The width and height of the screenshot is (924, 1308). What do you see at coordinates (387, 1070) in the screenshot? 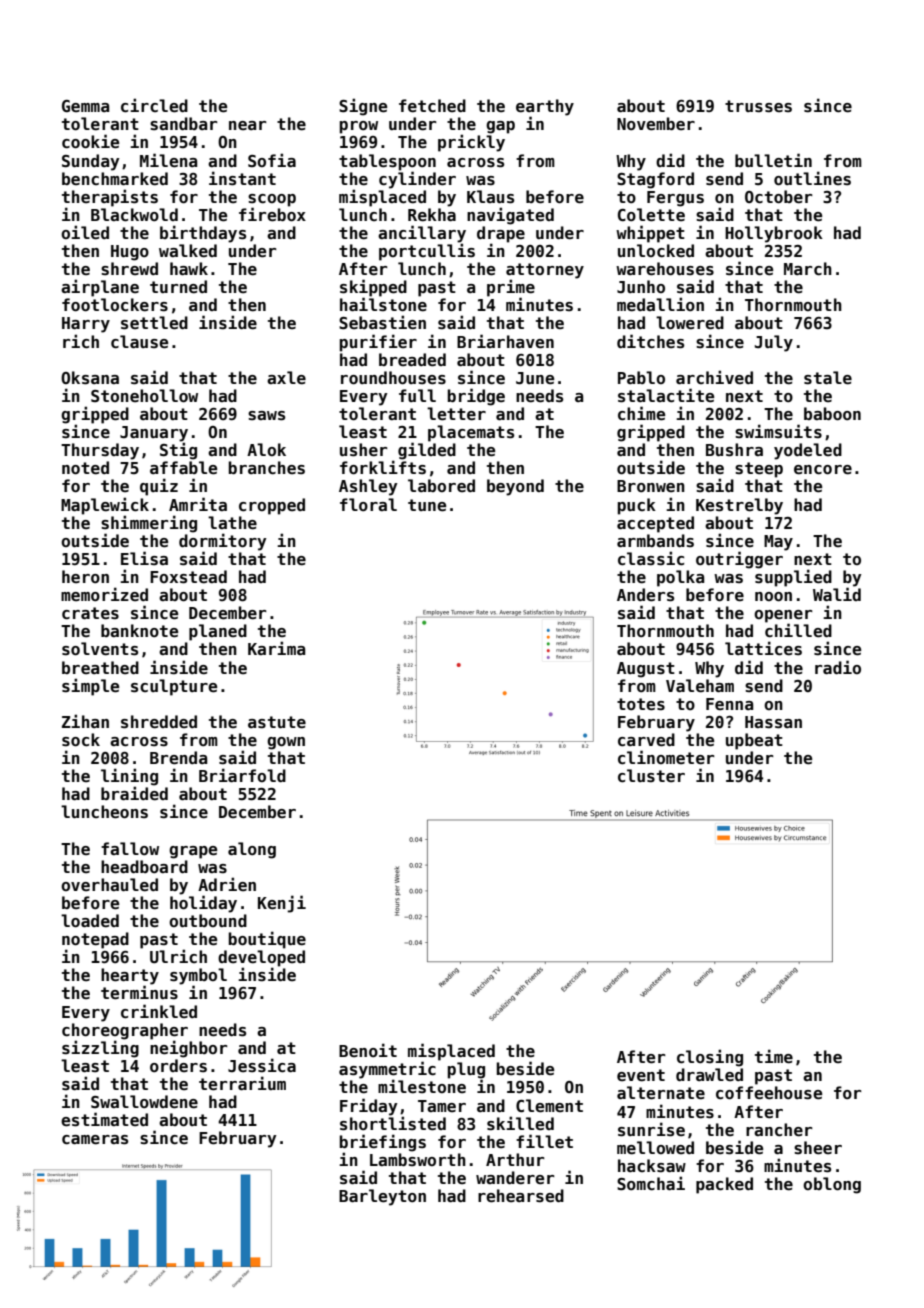
I see `asymmetric` at bounding box center [387, 1070].
